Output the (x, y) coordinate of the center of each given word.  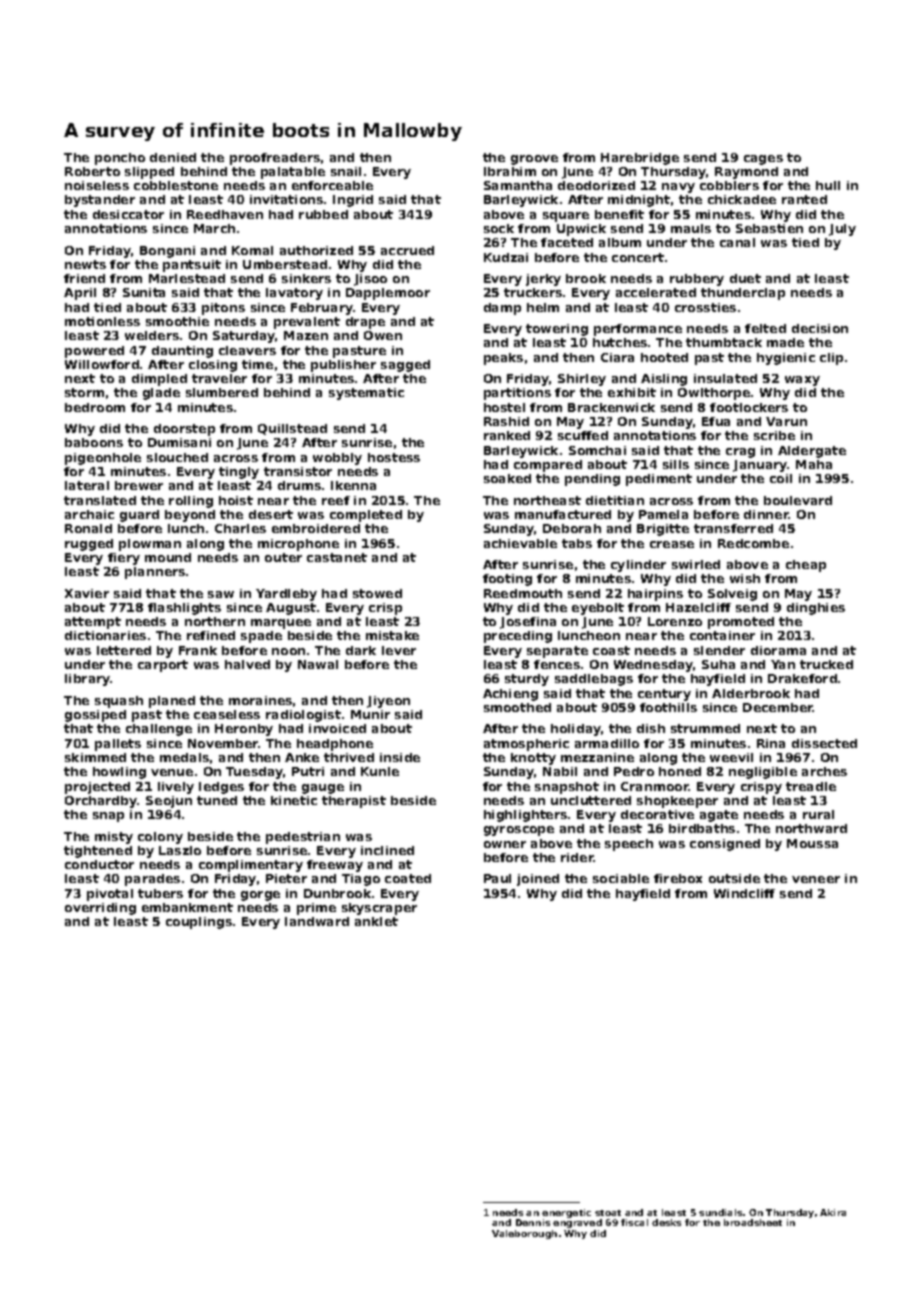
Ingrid (353, 201)
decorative (657, 814)
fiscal (634, 1222)
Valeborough (524, 1234)
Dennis (533, 1222)
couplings (199, 923)
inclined (387, 850)
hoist (236, 500)
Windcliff (744, 893)
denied (173, 157)
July (842, 230)
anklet (376, 921)
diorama (778, 650)
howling (119, 773)
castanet (337, 557)
